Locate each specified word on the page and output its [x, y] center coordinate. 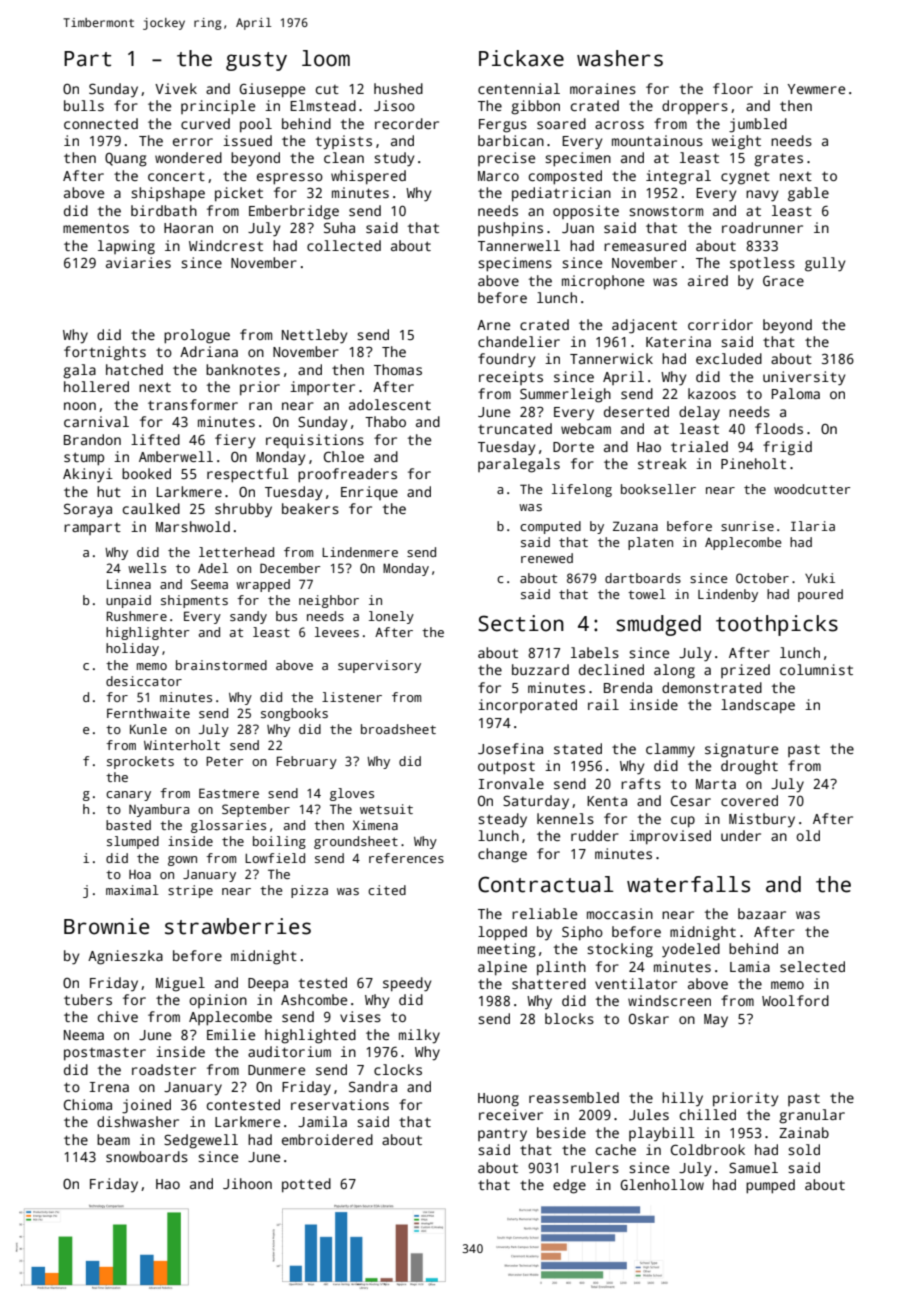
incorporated [527, 706]
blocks [569, 1018]
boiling [279, 842]
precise [506, 159]
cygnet [745, 178]
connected [101, 123]
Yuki [820, 578]
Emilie [231, 1034]
